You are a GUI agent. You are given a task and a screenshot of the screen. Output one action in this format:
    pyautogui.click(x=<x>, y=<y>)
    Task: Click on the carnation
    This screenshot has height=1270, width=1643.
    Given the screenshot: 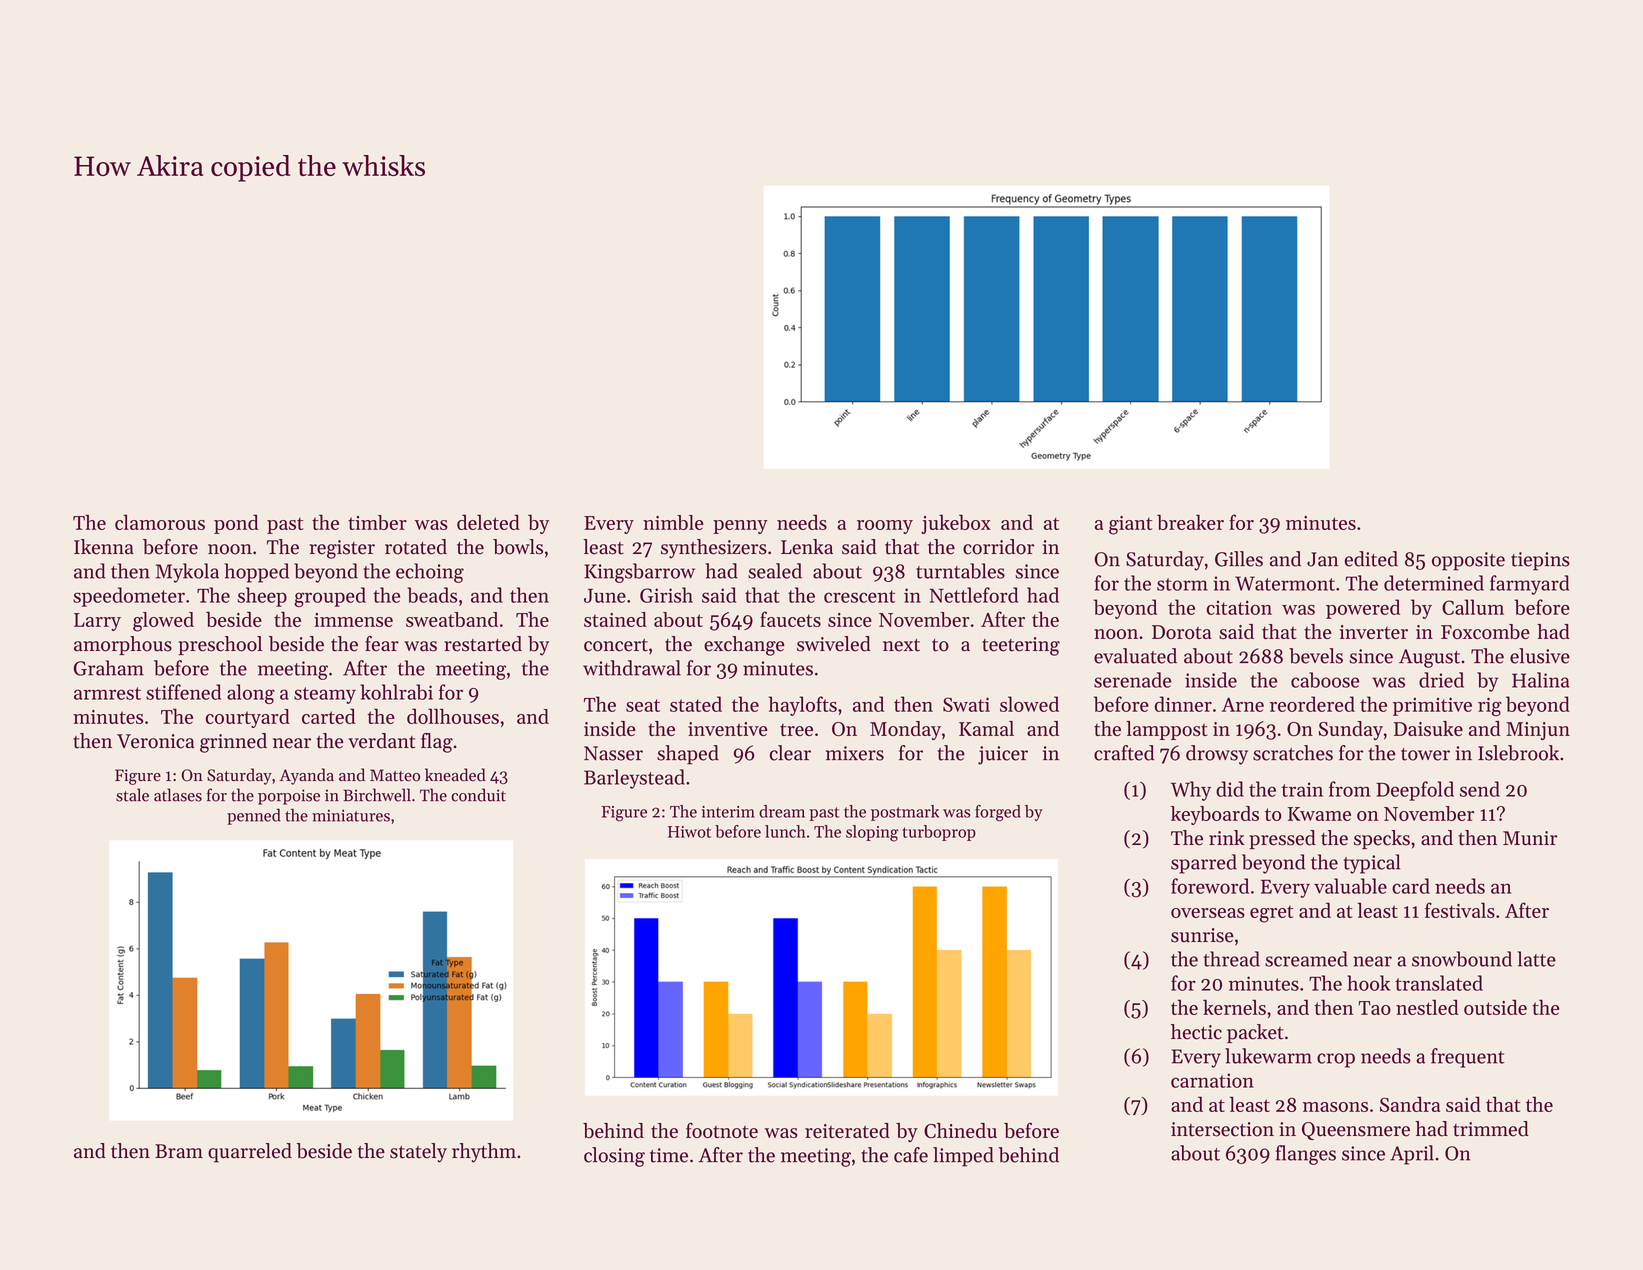 What is the action you would take?
    pyautogui.click(x=1212, y=1080)
